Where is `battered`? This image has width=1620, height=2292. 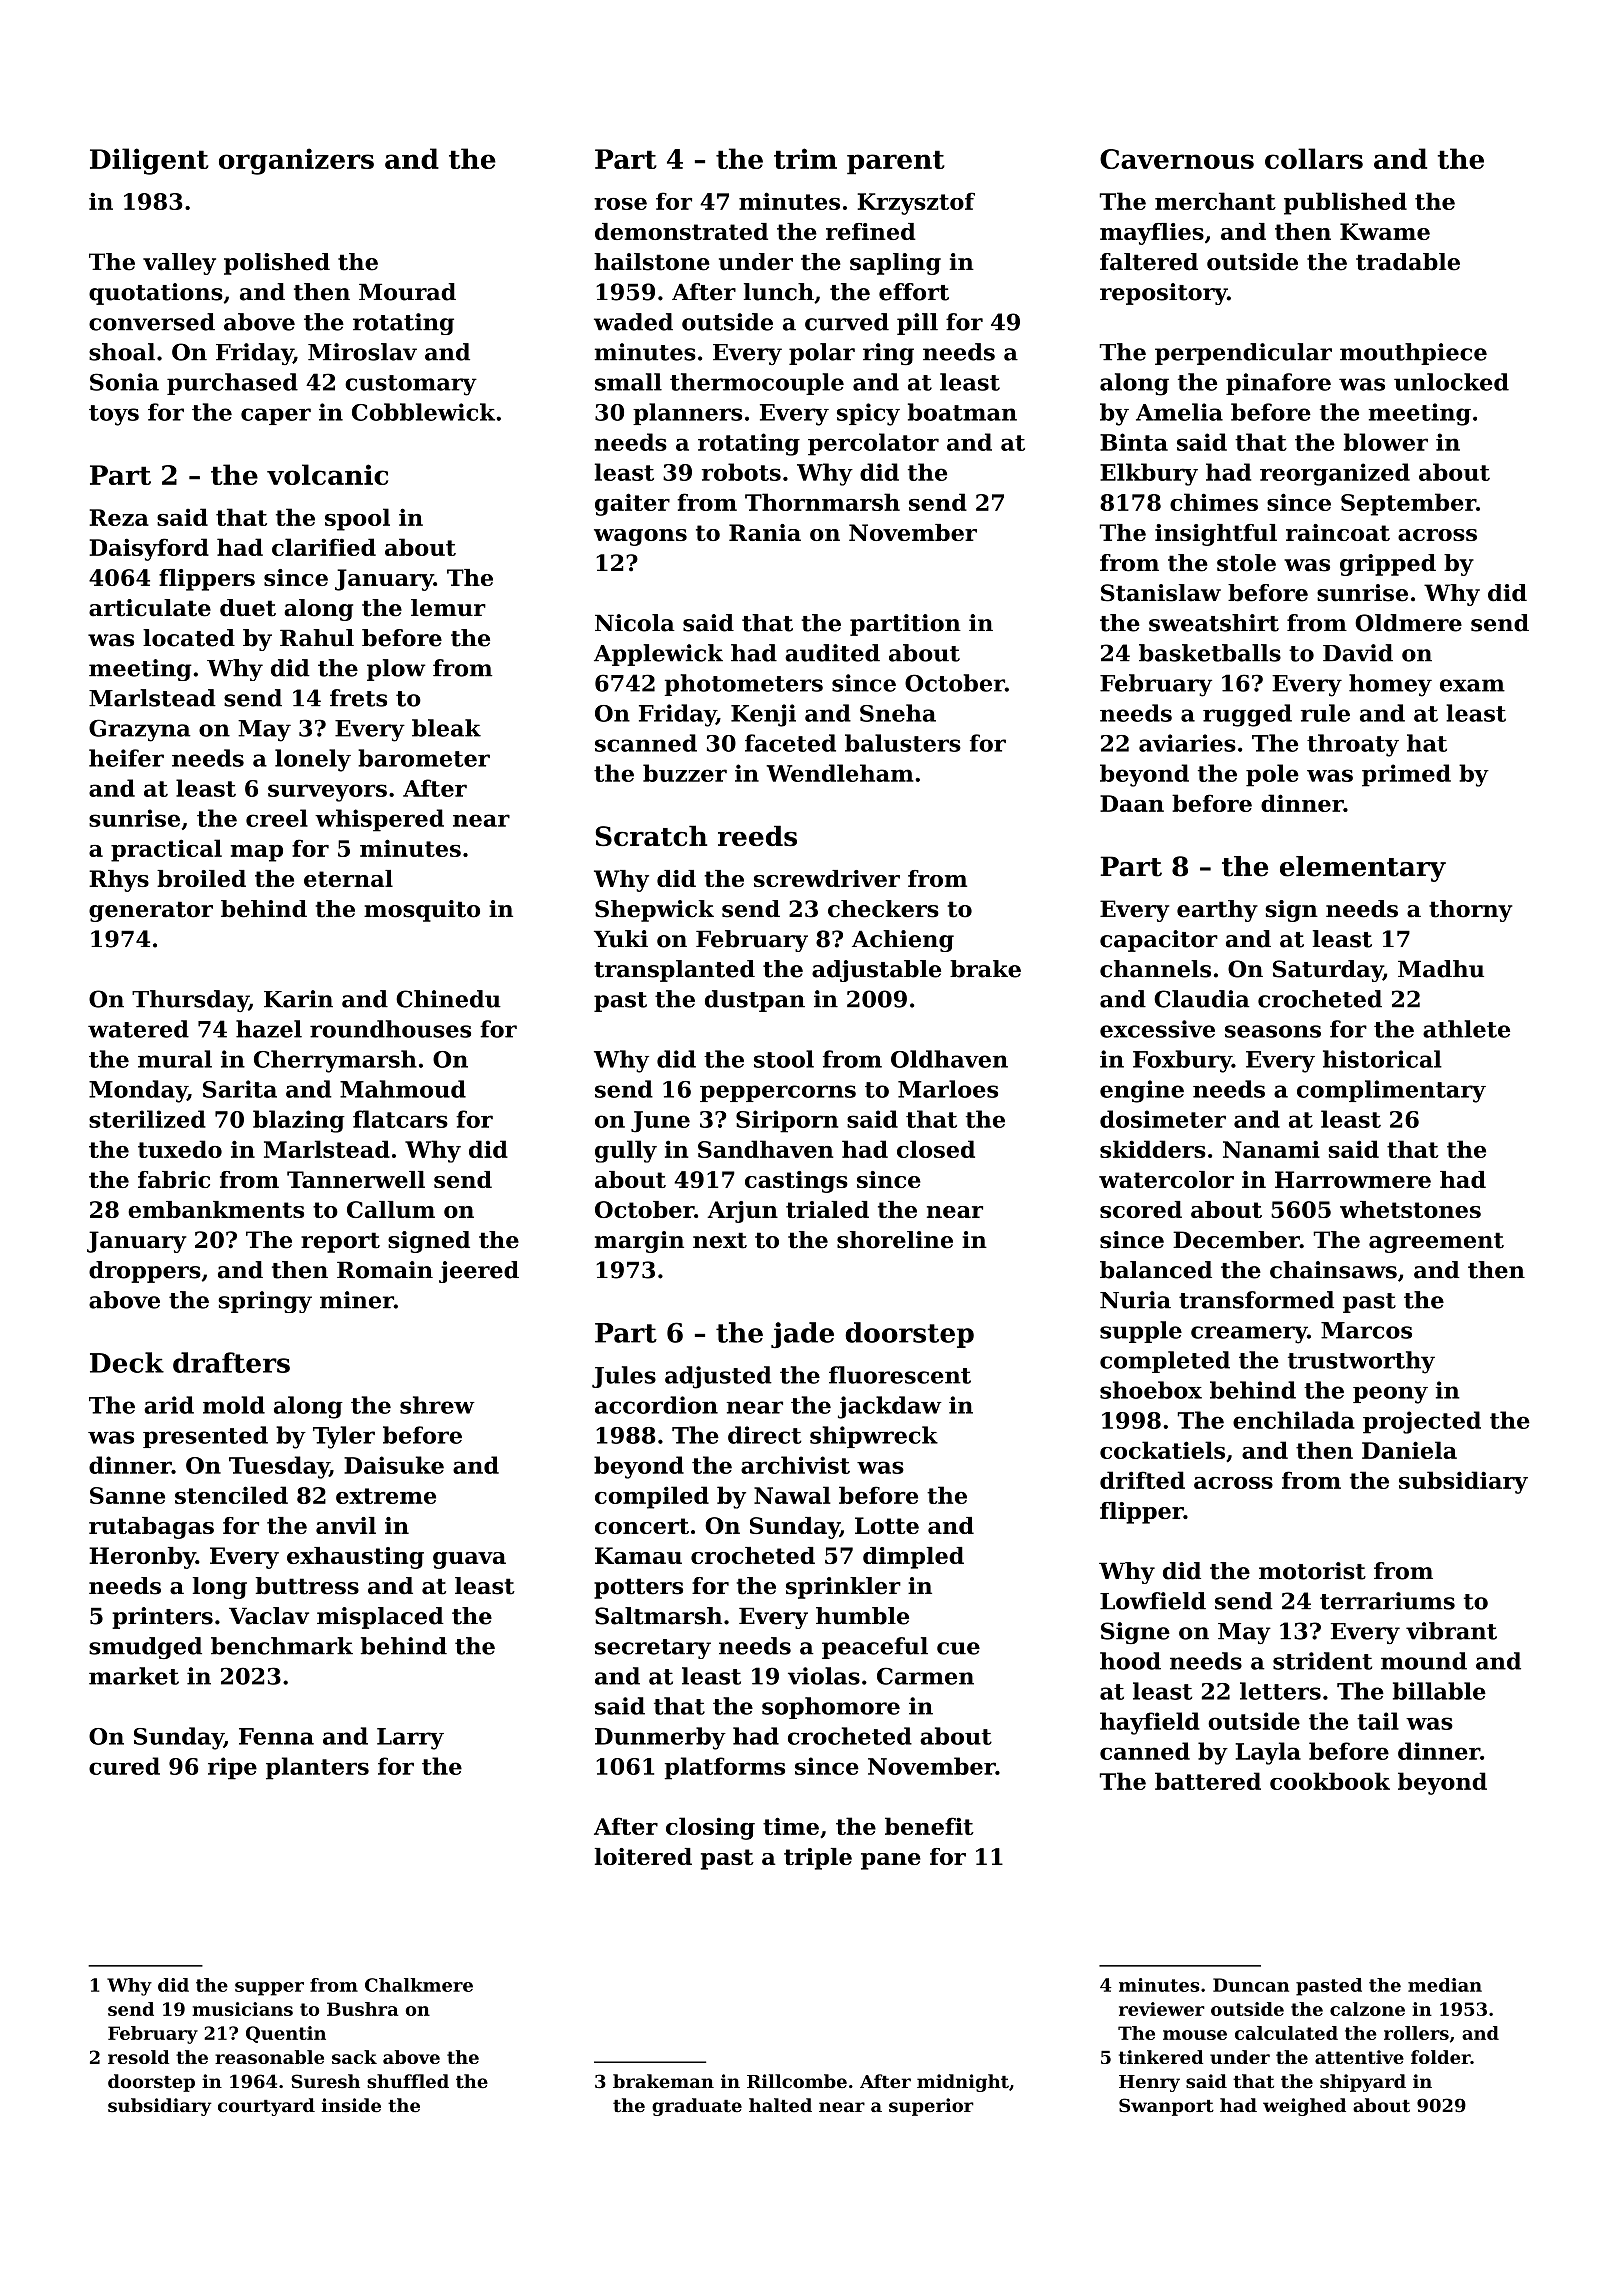 battered is located at coordinates (1208, 1781).
